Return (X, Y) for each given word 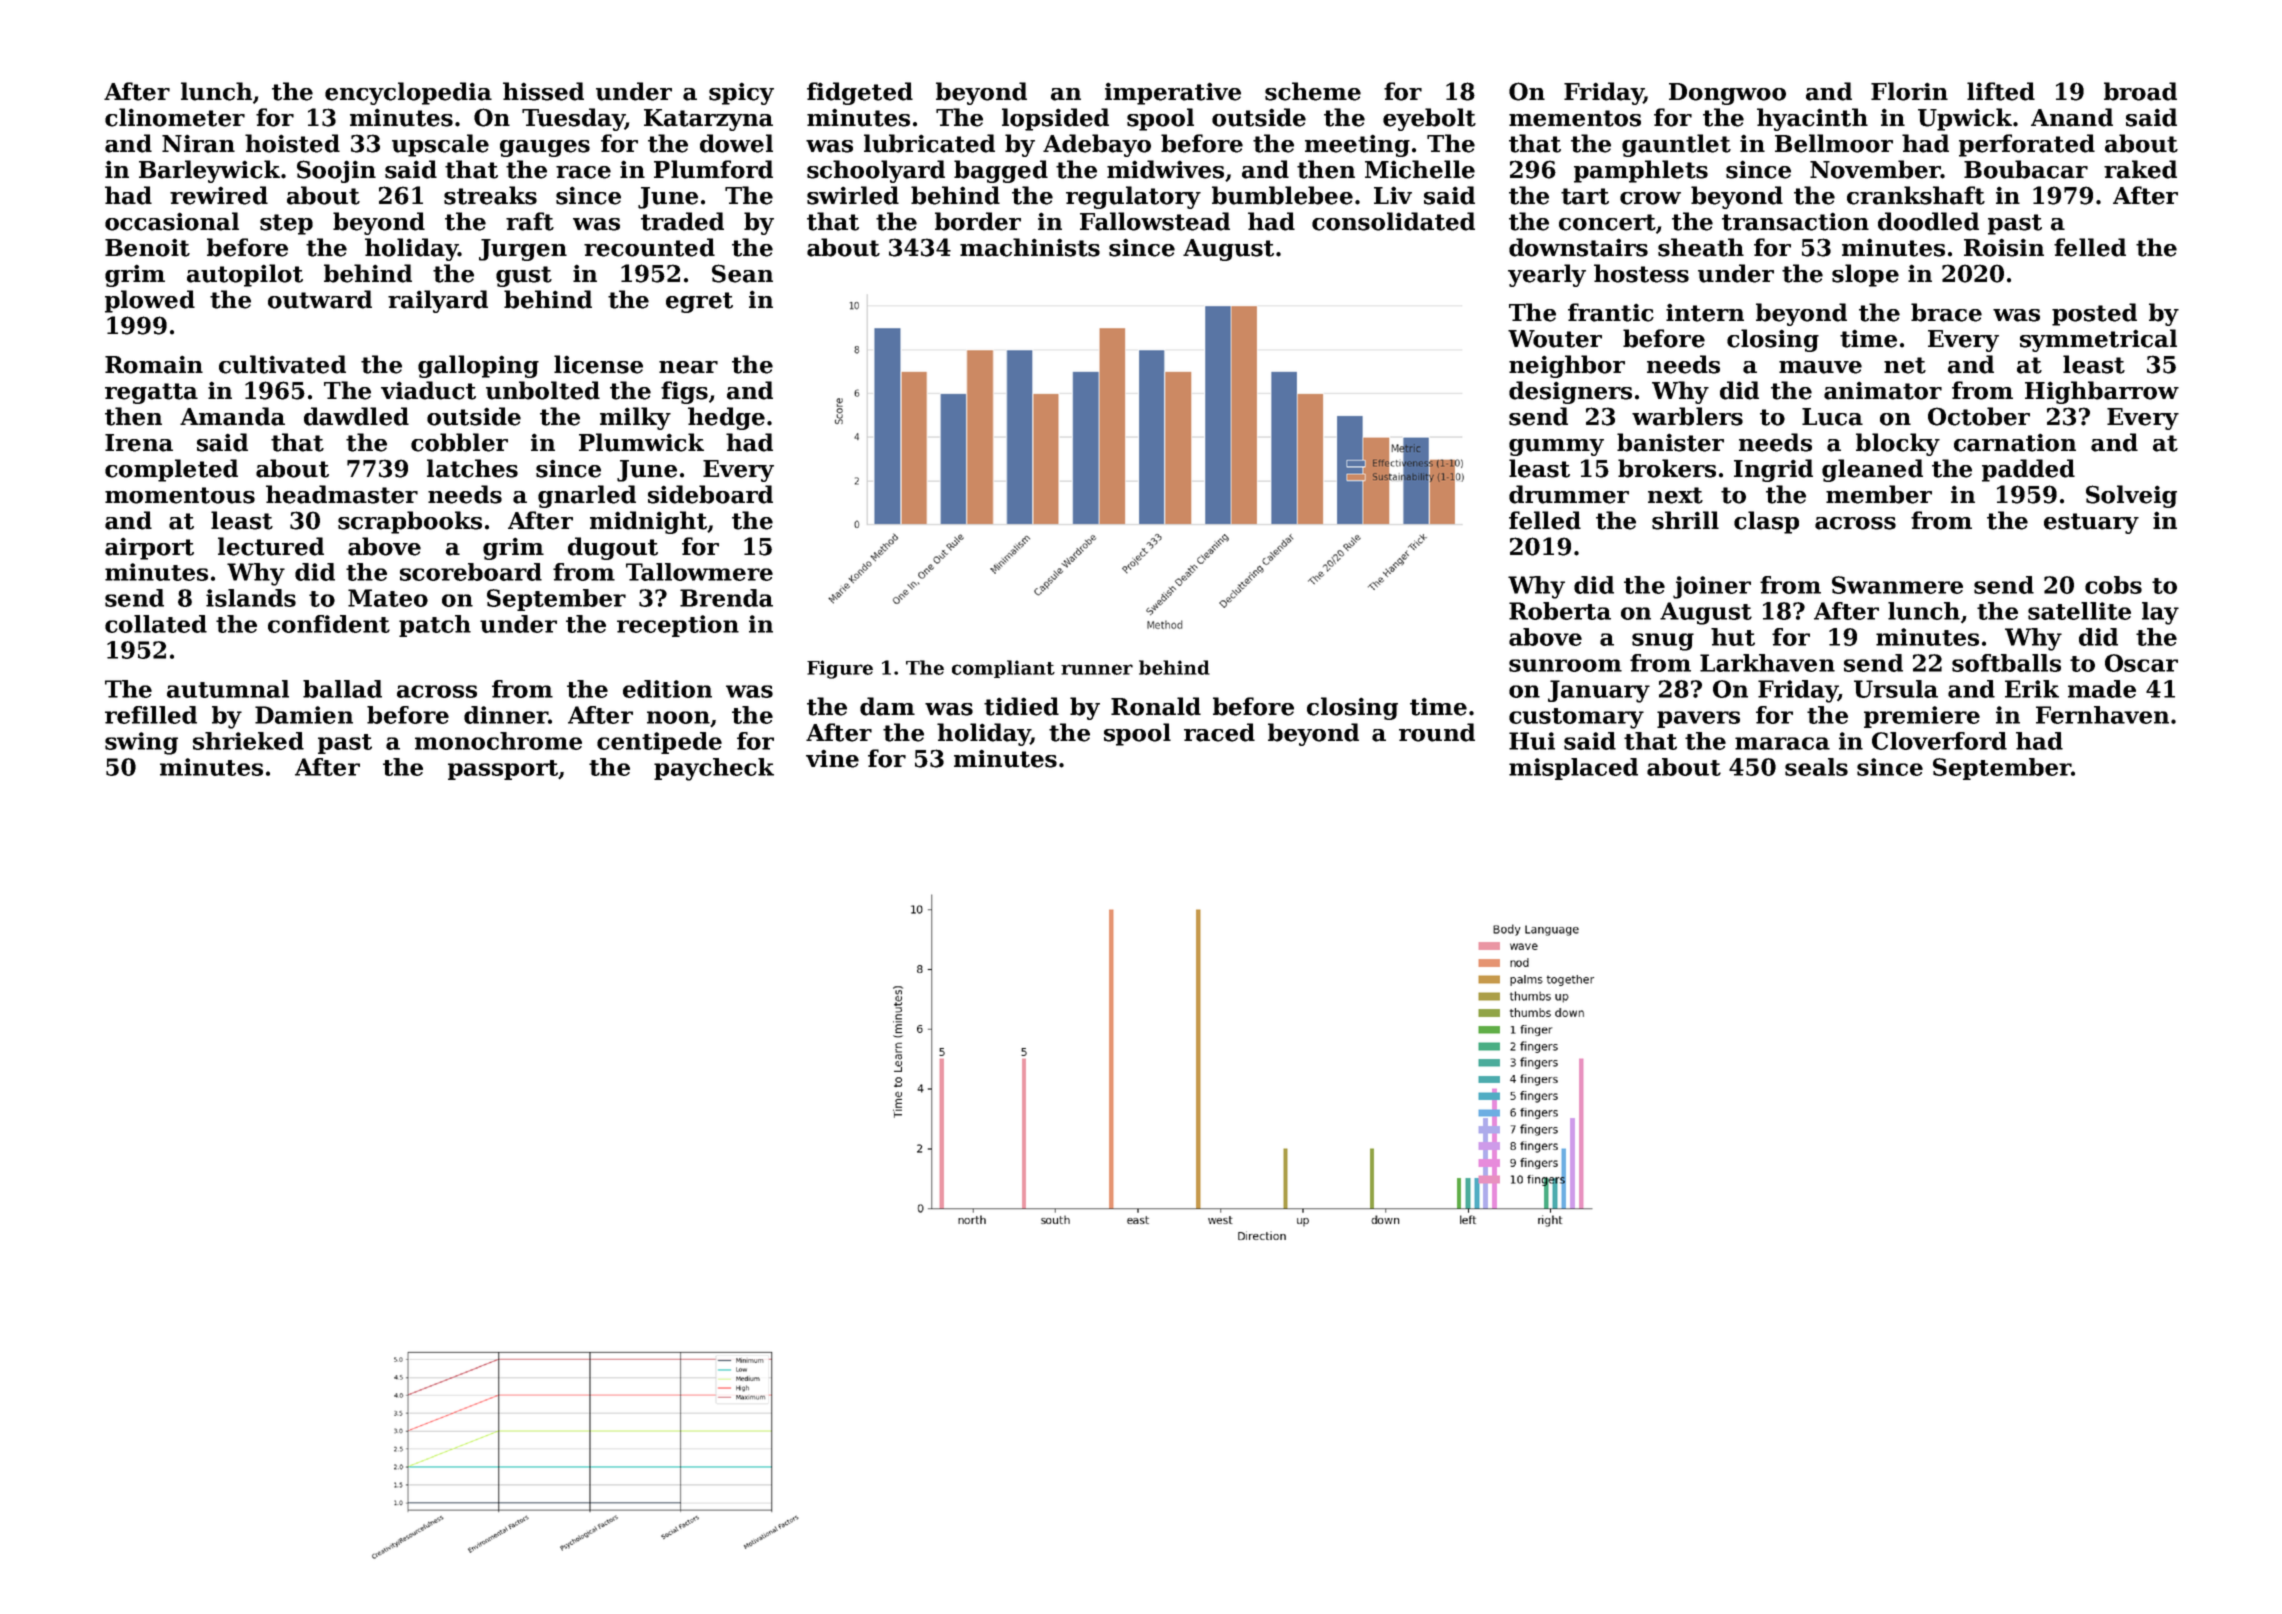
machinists (1030, 247)
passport (503, 770)
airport (149, 548)
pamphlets (1641, 171)
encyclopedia (408, 93)
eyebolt (1429, 119)
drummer (1569, 494)
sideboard (710, 494)
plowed (150, 301)
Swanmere (1897, 585)
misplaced (1573, 769)
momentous (180, 495)
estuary (2091, 523)
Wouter (1555, 339)
